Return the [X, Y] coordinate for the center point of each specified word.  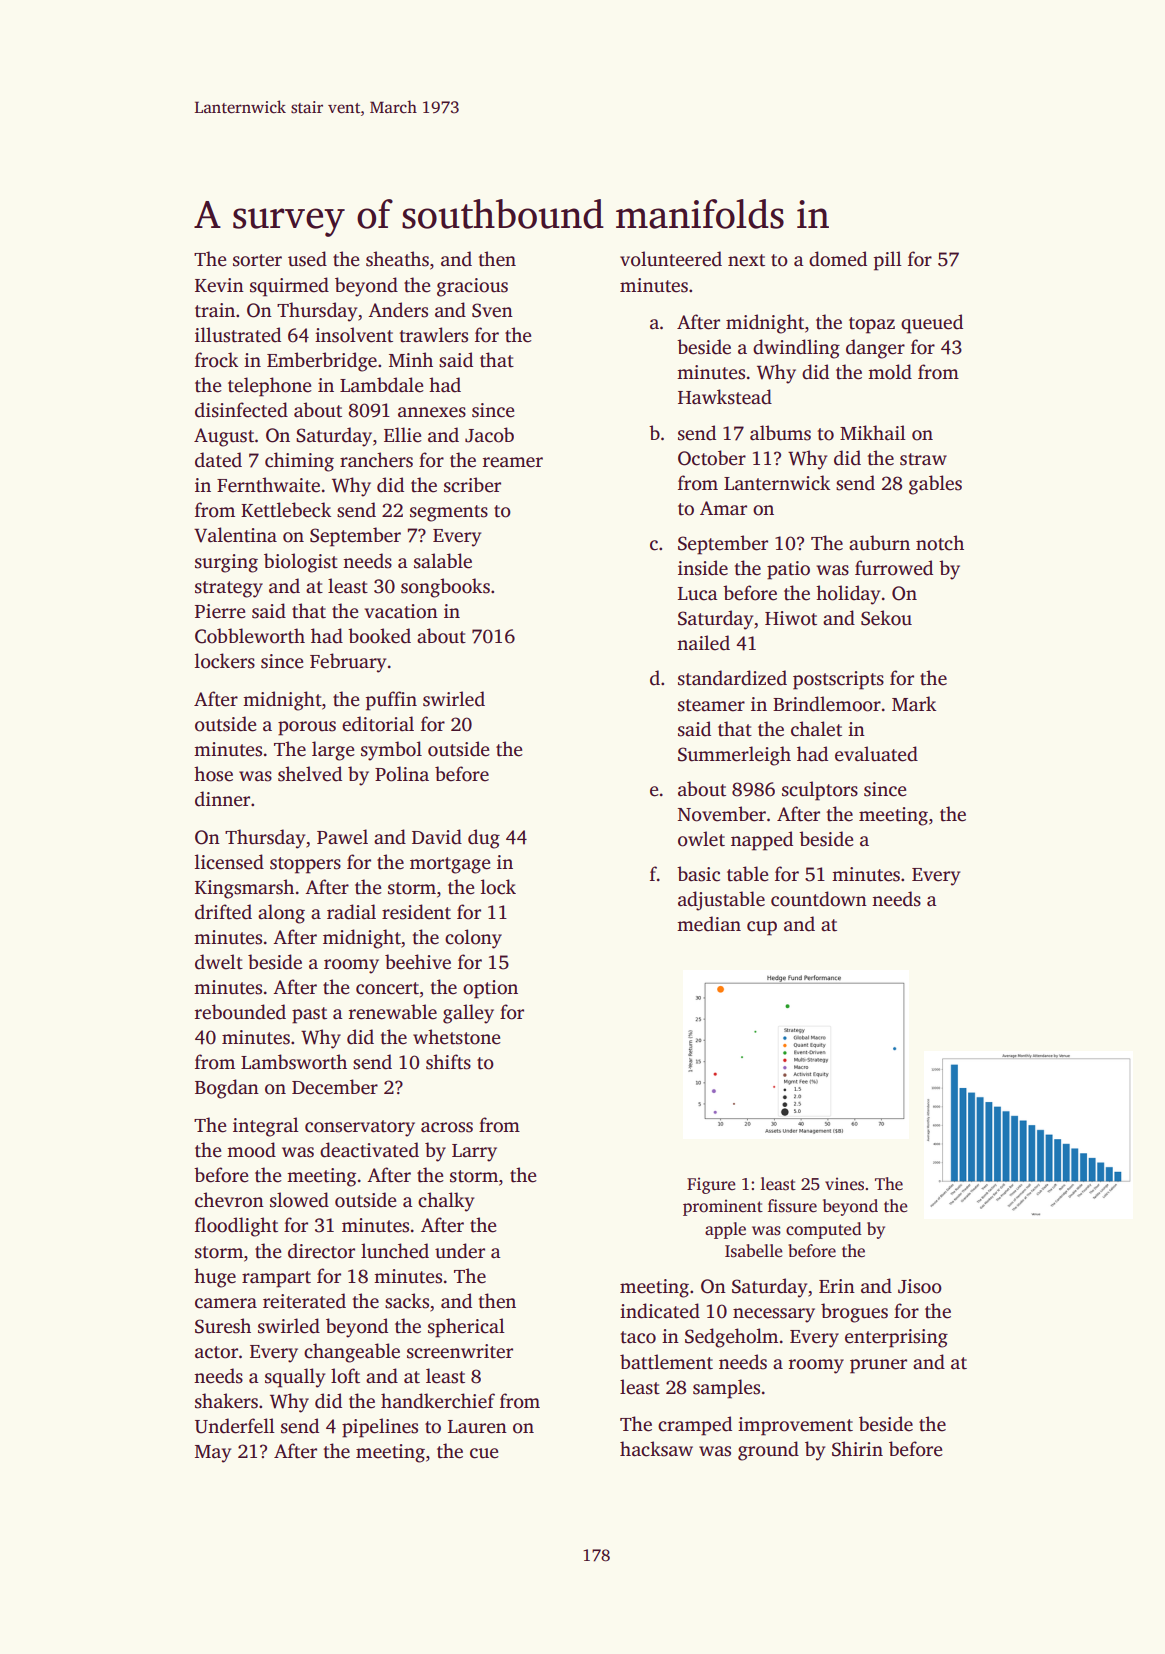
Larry [474, 1153]
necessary [774, 1315]
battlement [666, 1362]
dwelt [219, 962]
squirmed [289, 287]
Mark [914, 703]
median [709, 924]
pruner [878, 1366]
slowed [299, 1200]
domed [838, 259]
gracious [472, 287]
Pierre [220, 611]
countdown [819, 899]
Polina [402, 774]
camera [226, 1303]
